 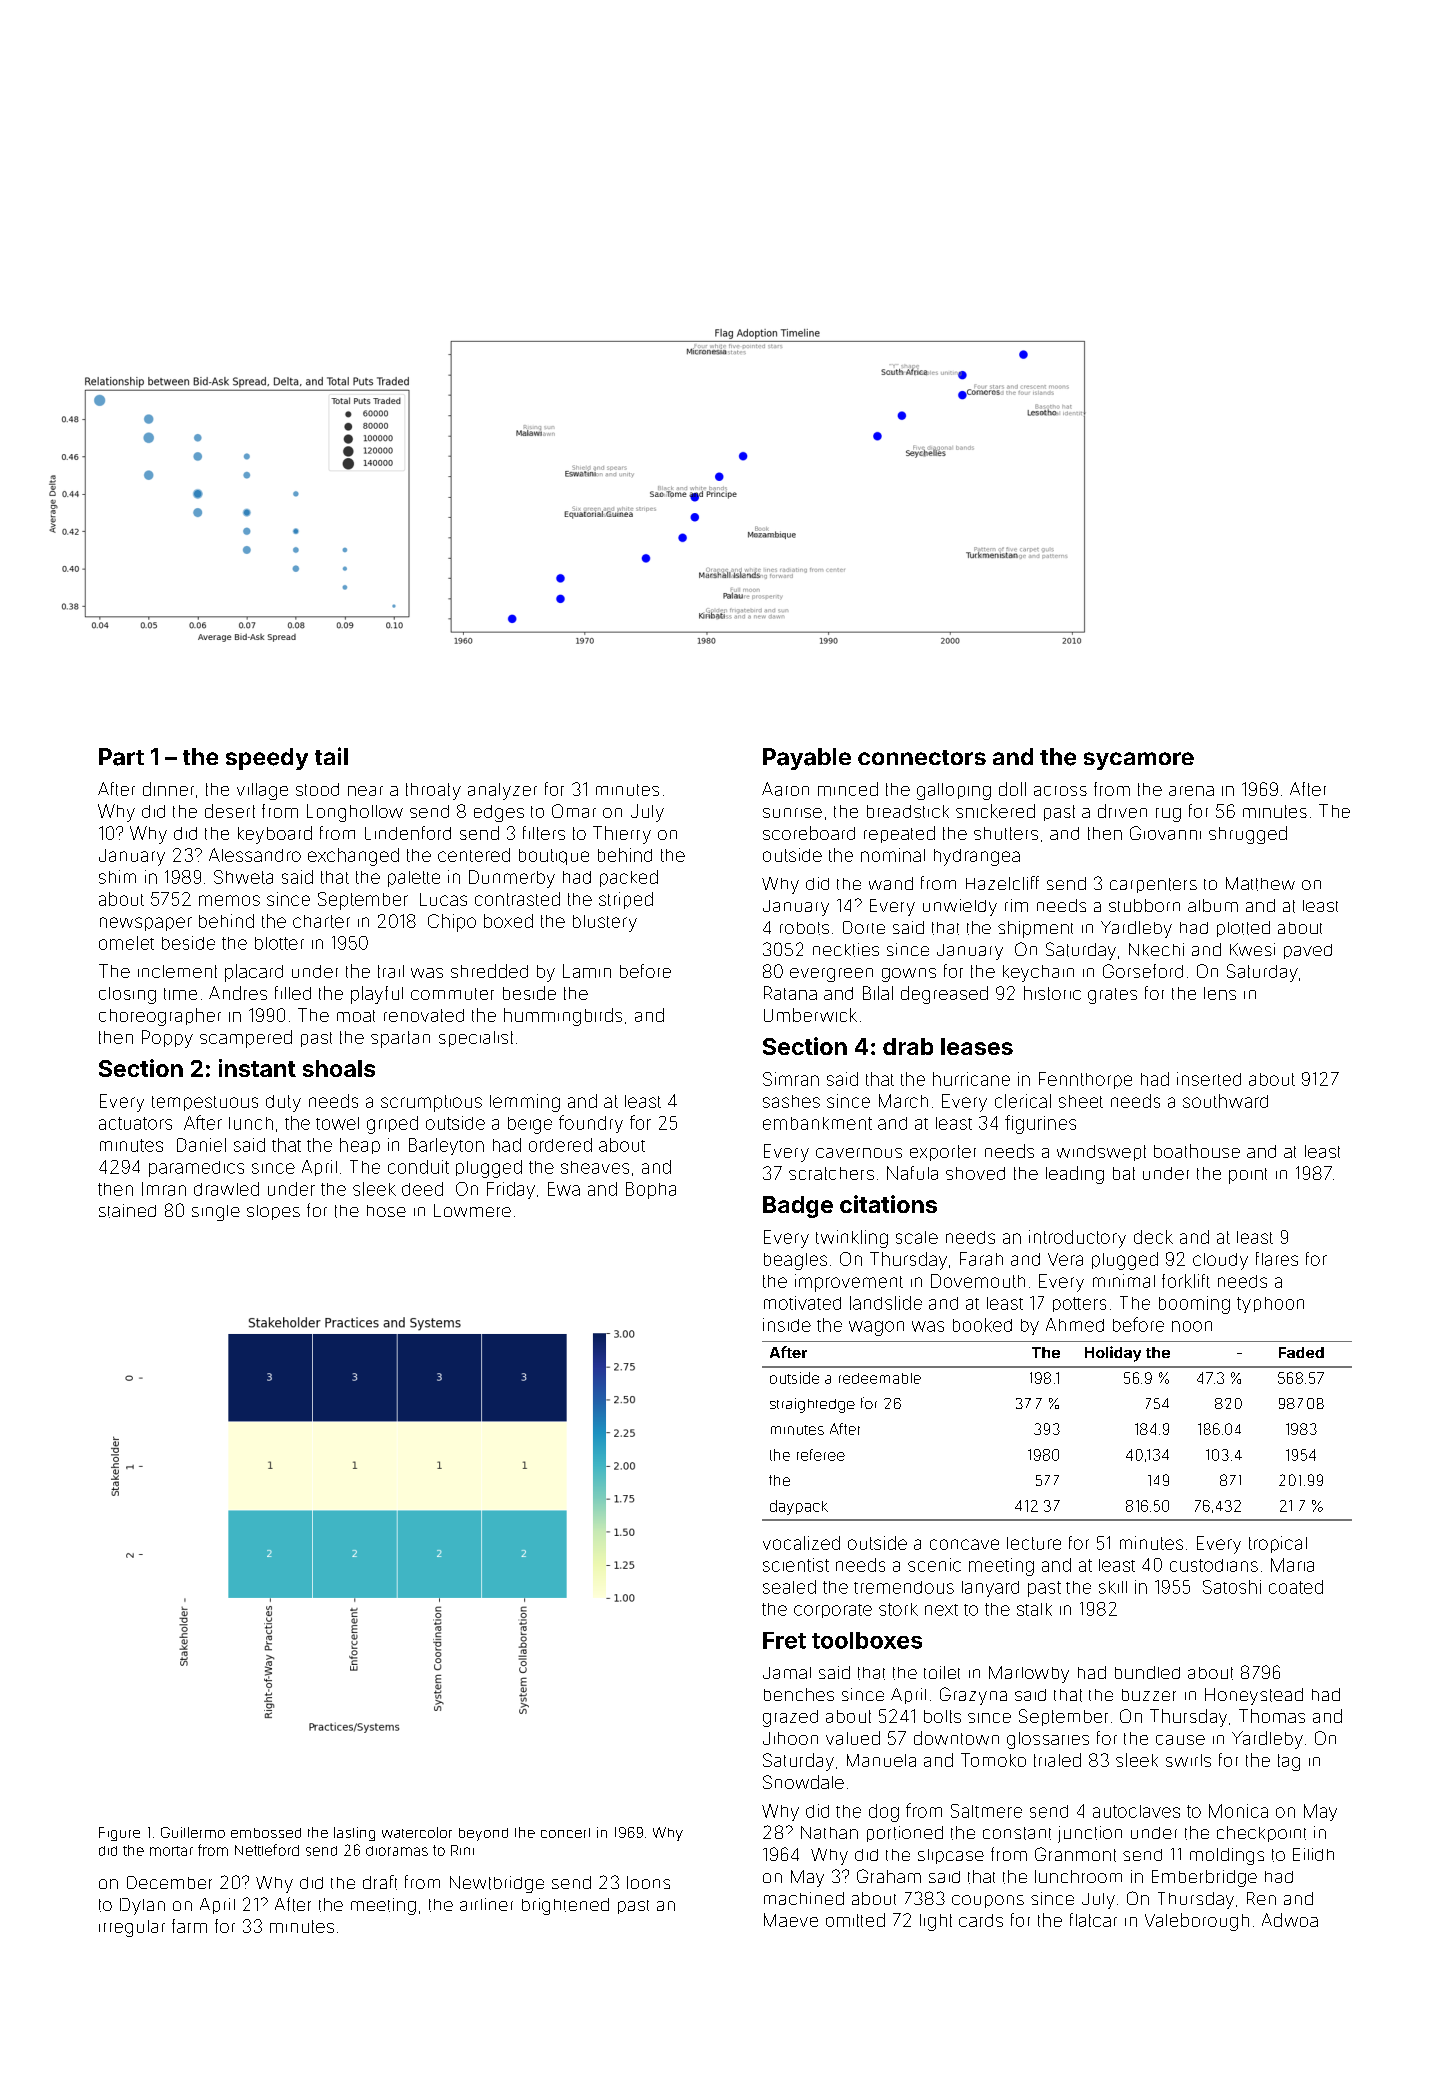 What do you see at coordinates (193, 1832) in the screenshot?
I see `Guillermo` at bounding box center [193, 1832].
